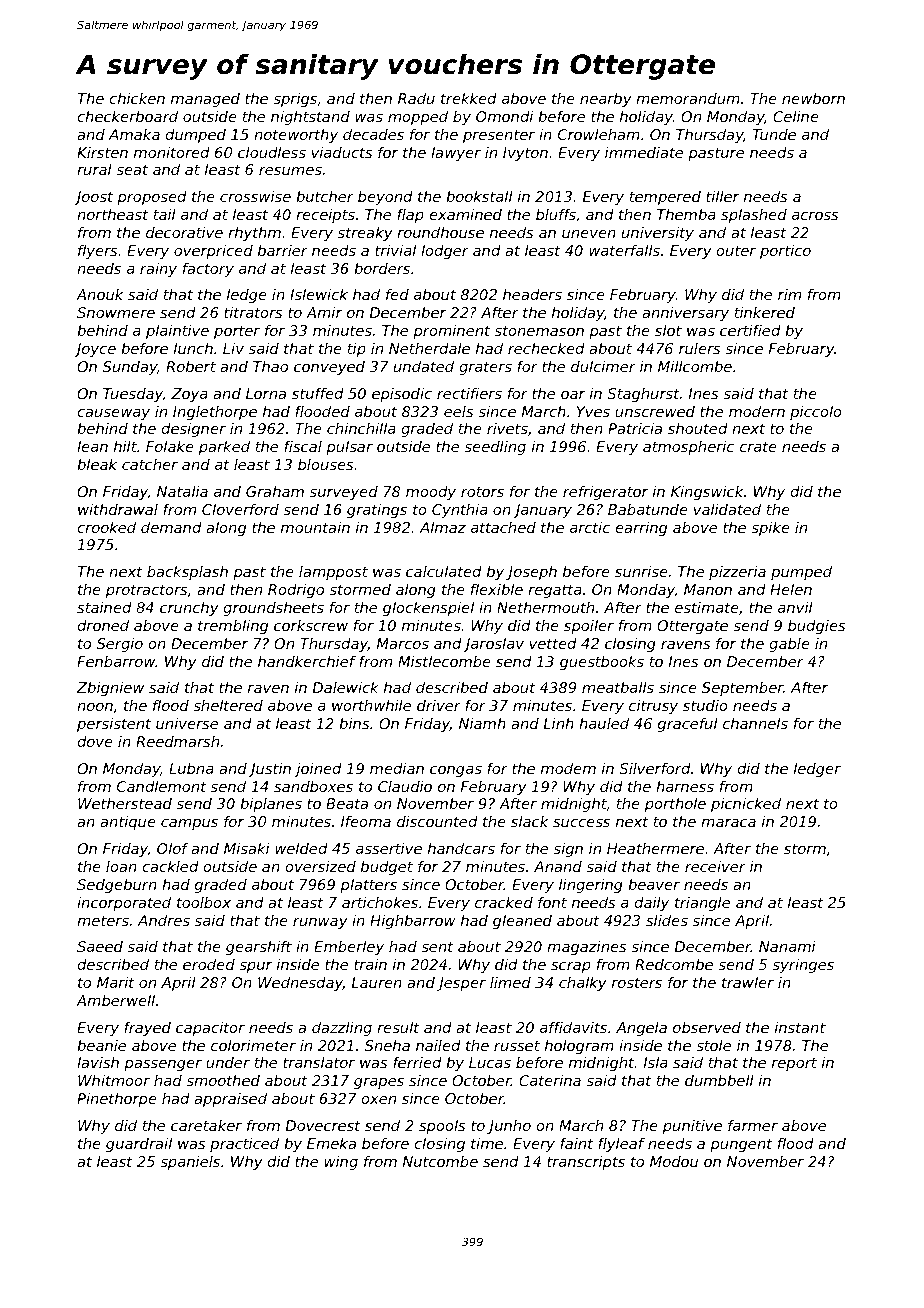  What do you see at coordinates (440, 1161) in the screenshot?
I see `Nutcombe` at bounding box center [440, 1161].
